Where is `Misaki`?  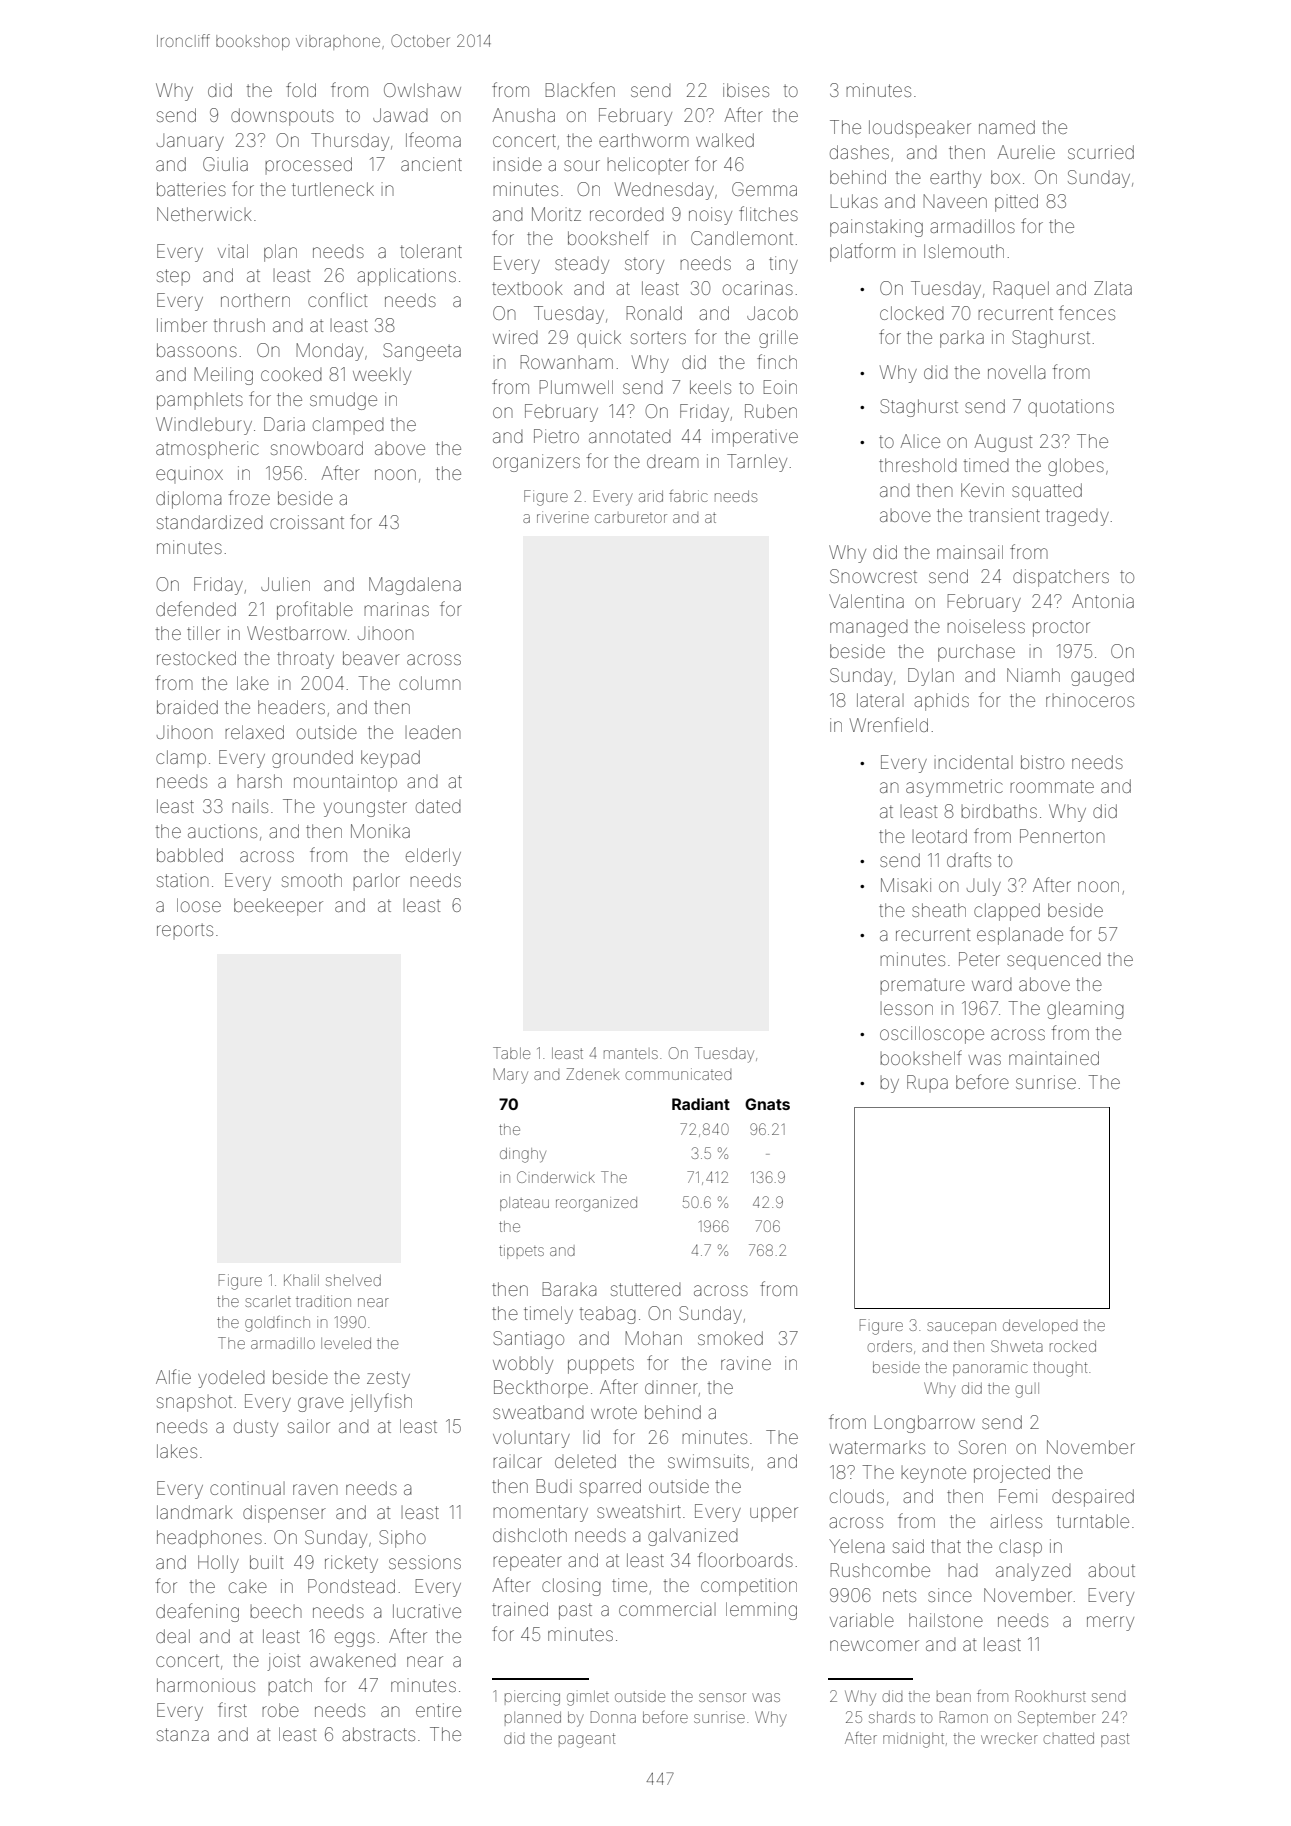 Misaki is located at coordinates (906, 885).
